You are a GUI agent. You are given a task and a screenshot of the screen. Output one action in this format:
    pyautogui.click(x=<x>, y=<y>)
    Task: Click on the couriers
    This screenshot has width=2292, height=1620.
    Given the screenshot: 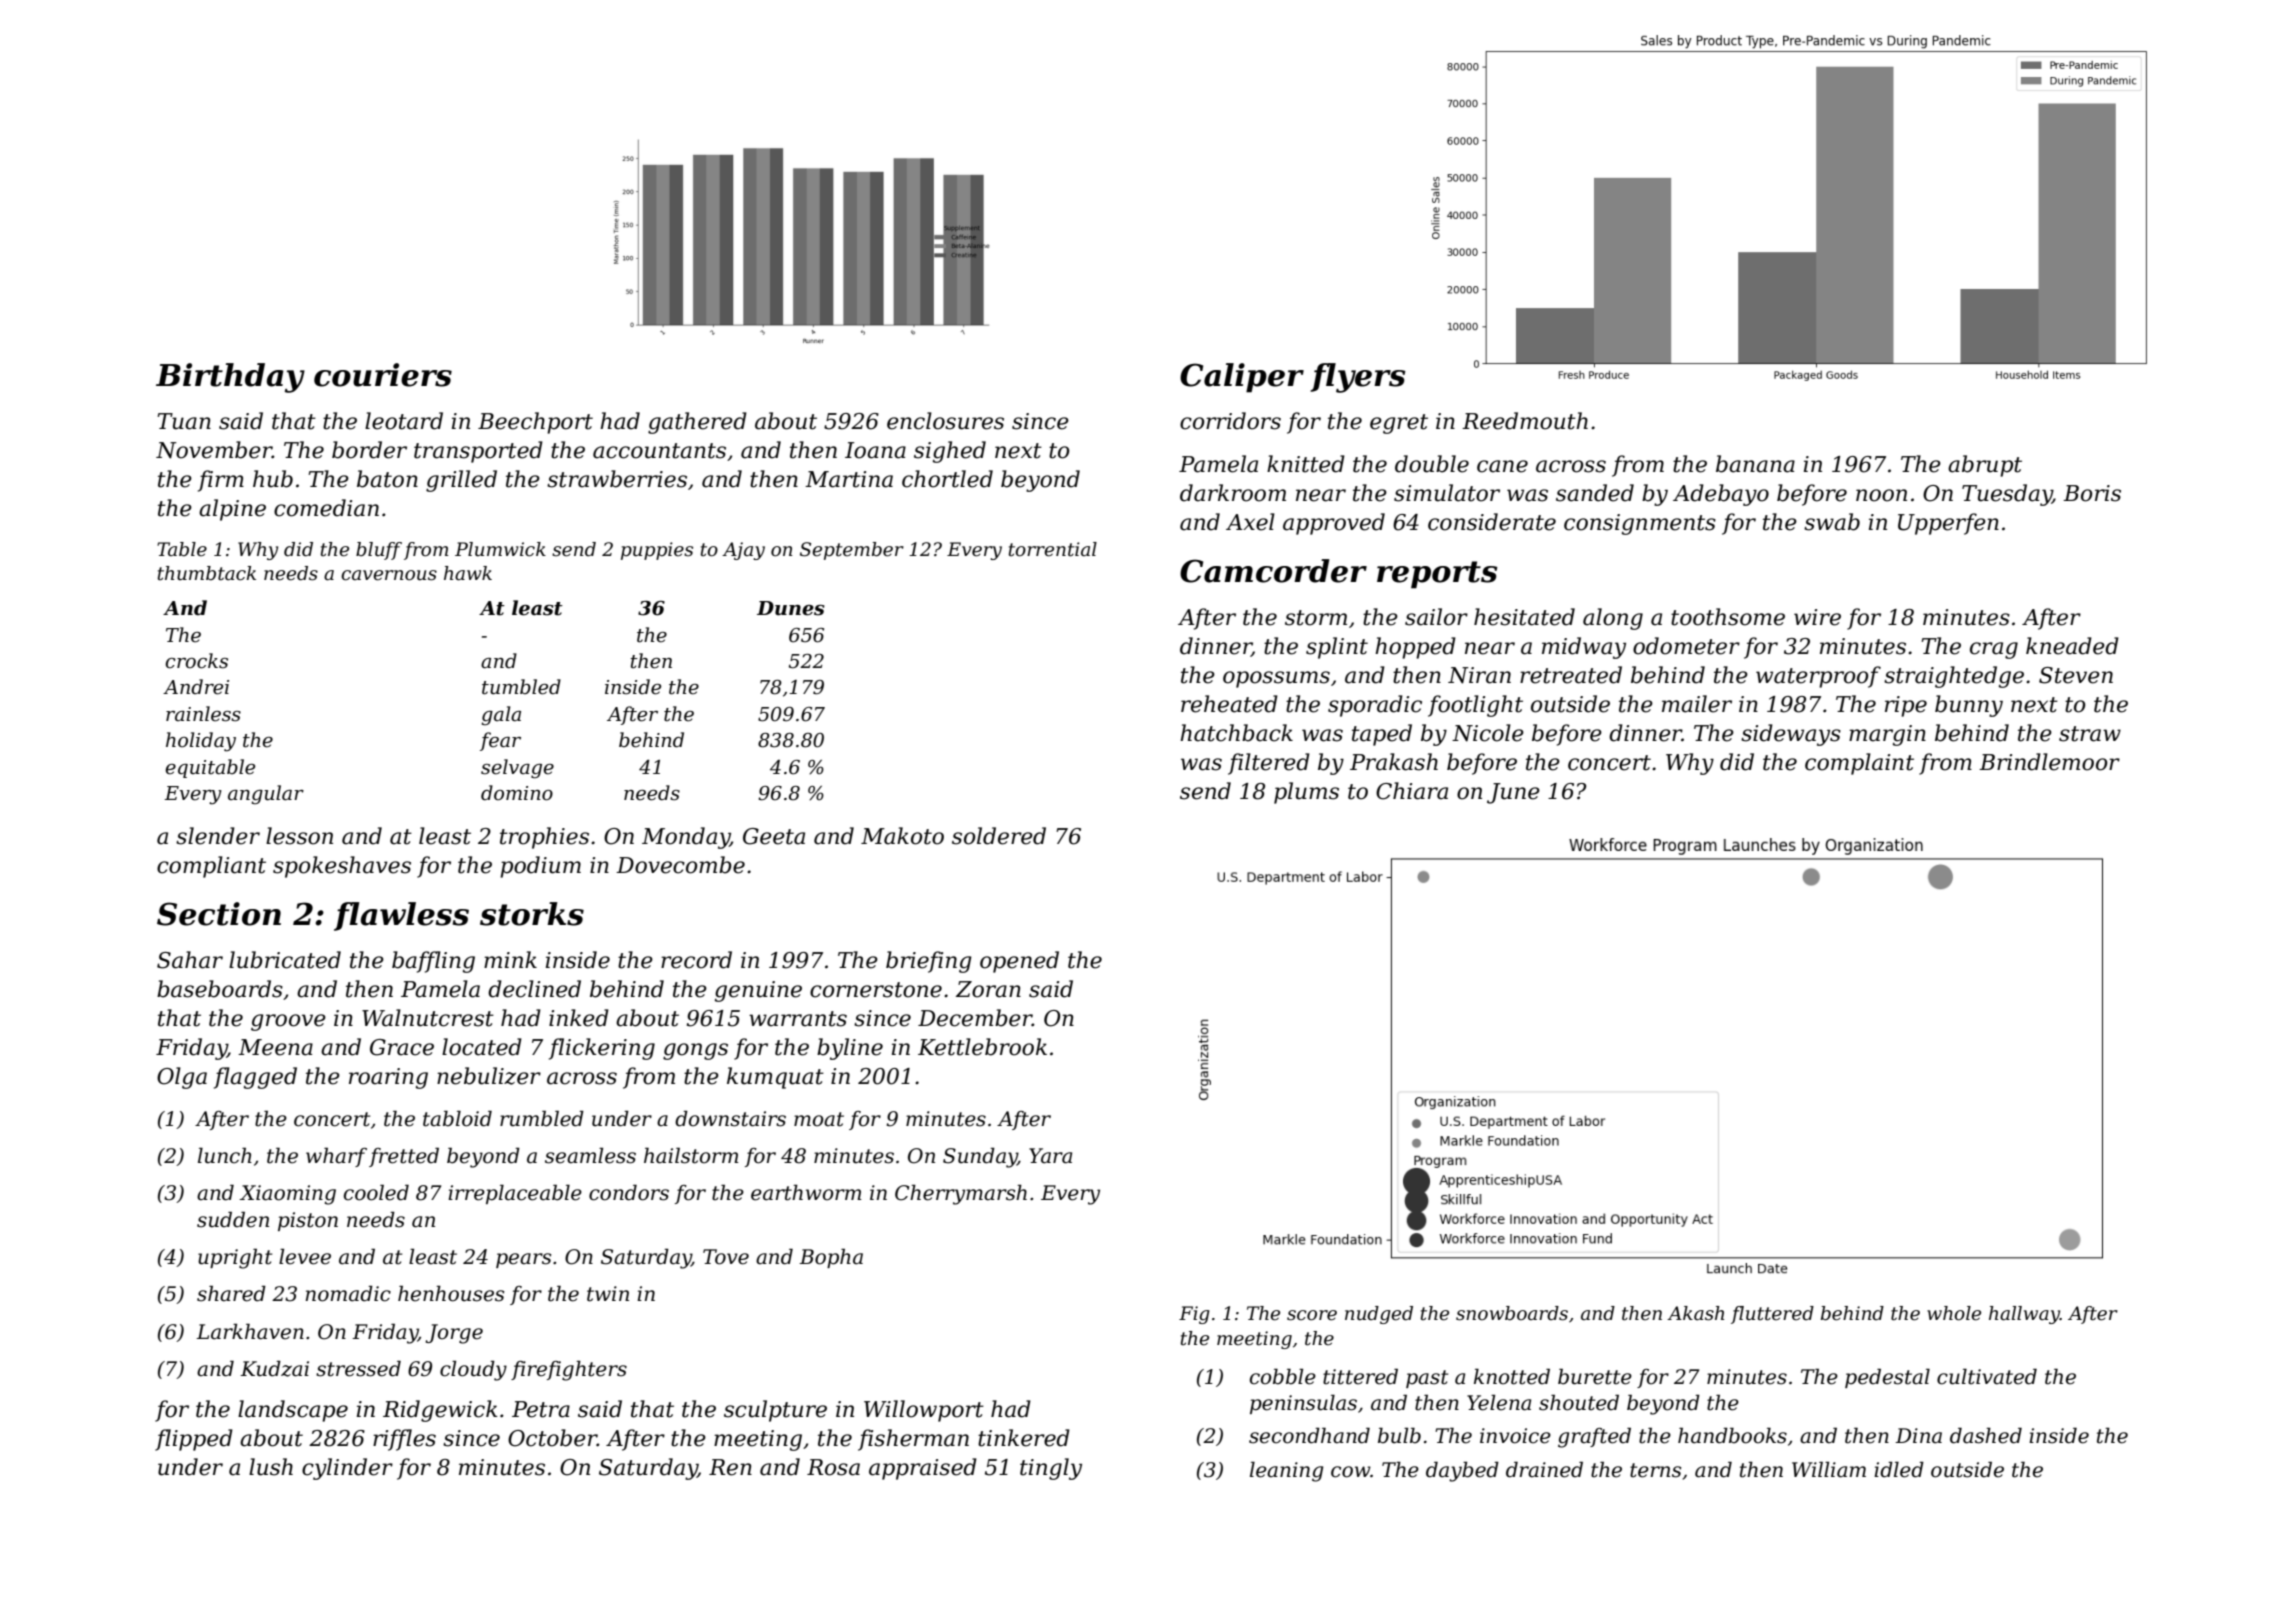 What is the action you would take?
    pyautogui.click(x=383, y=375)
